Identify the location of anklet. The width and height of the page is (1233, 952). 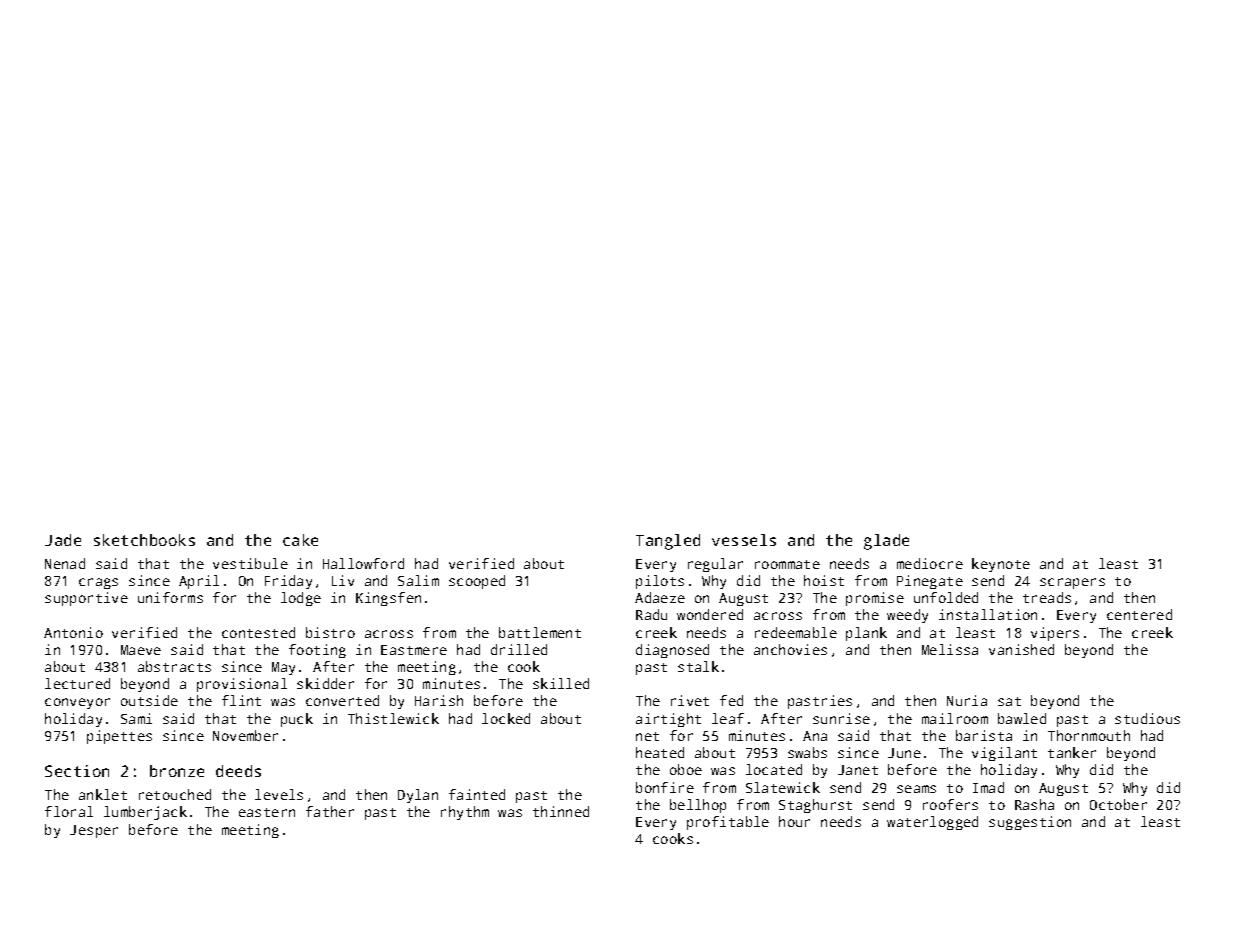
(103, 794).
